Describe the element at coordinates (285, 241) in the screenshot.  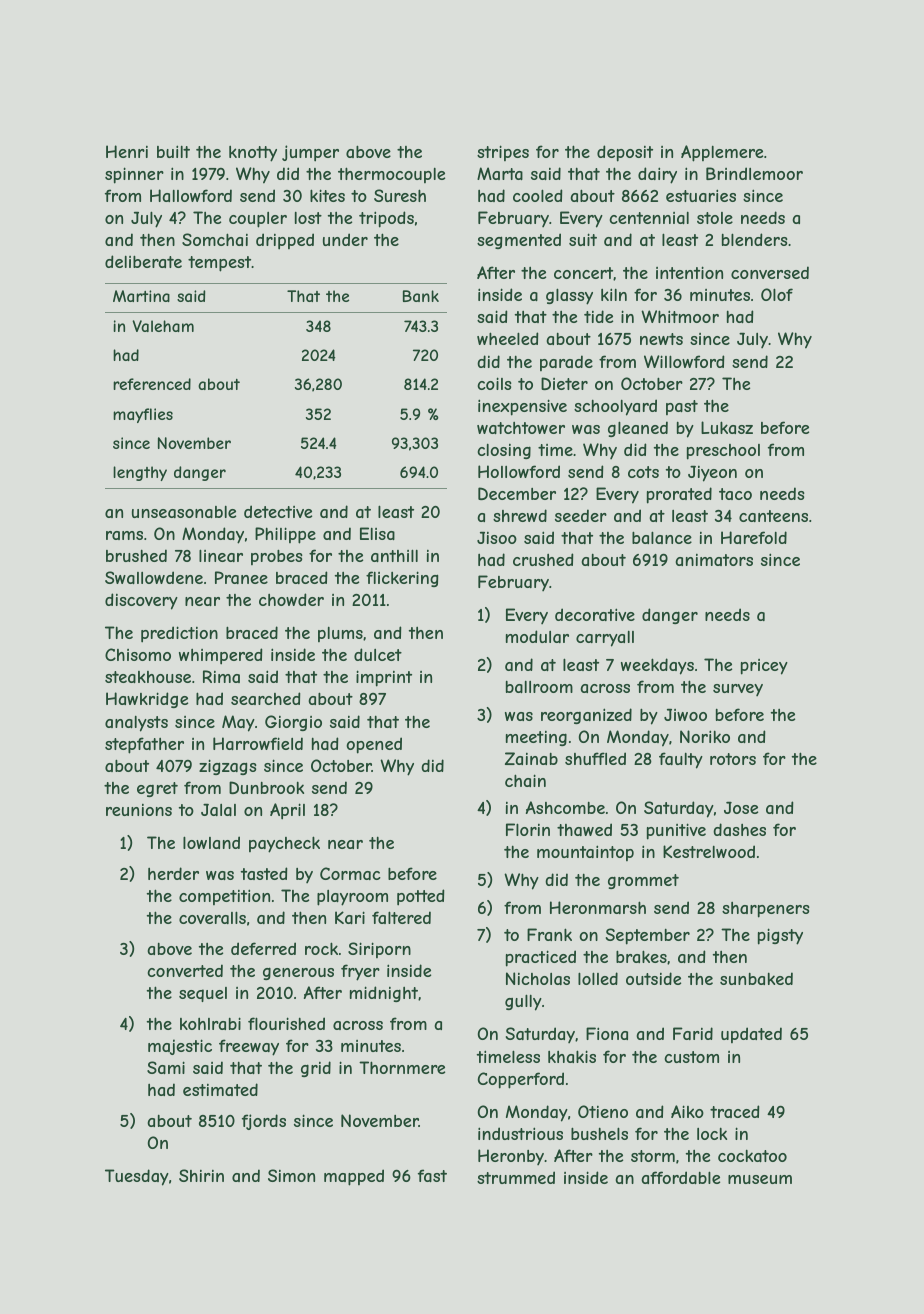
I see `dripped` at that location.
